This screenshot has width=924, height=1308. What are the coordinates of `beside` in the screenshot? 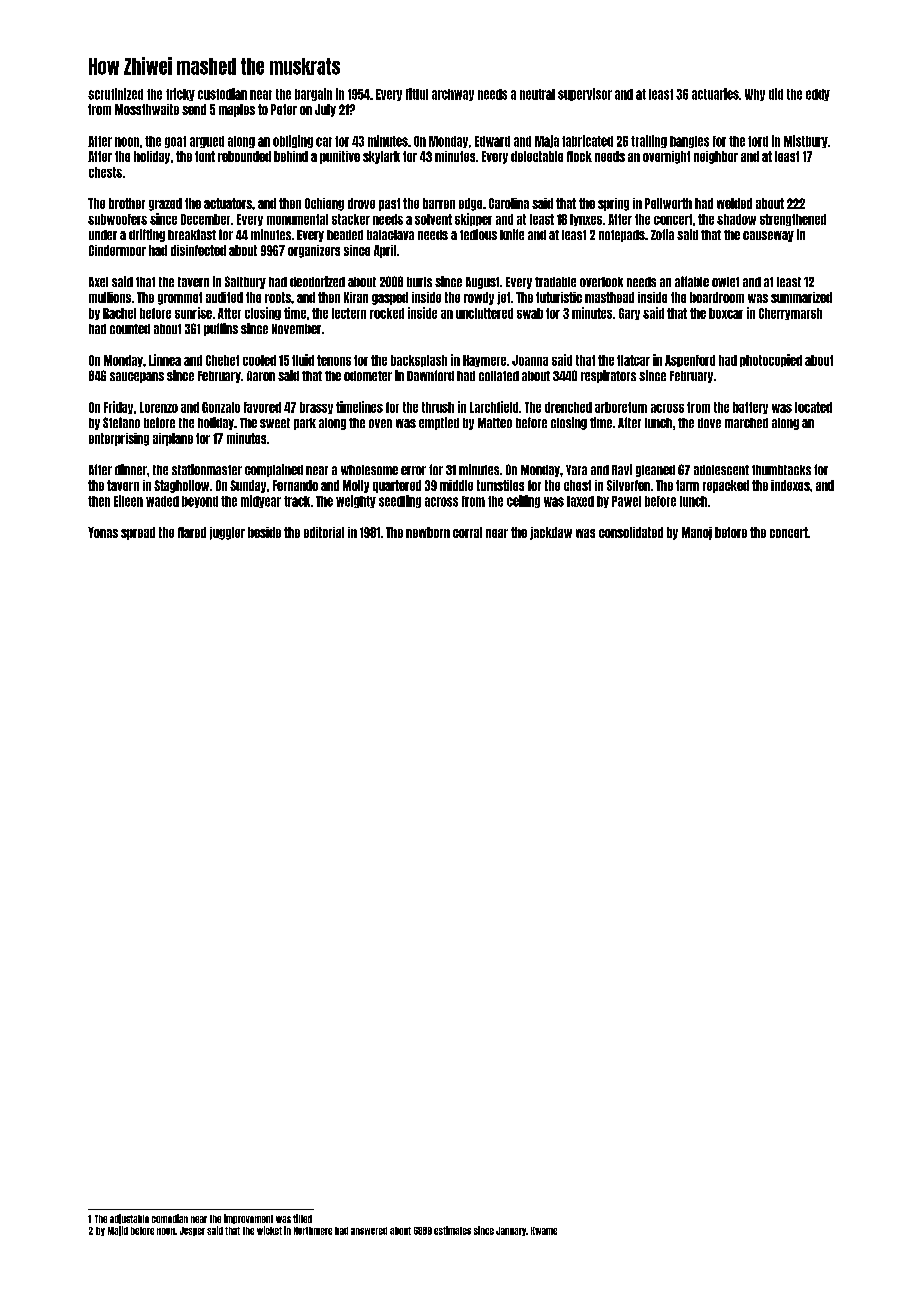 It's located at (264, 532).
